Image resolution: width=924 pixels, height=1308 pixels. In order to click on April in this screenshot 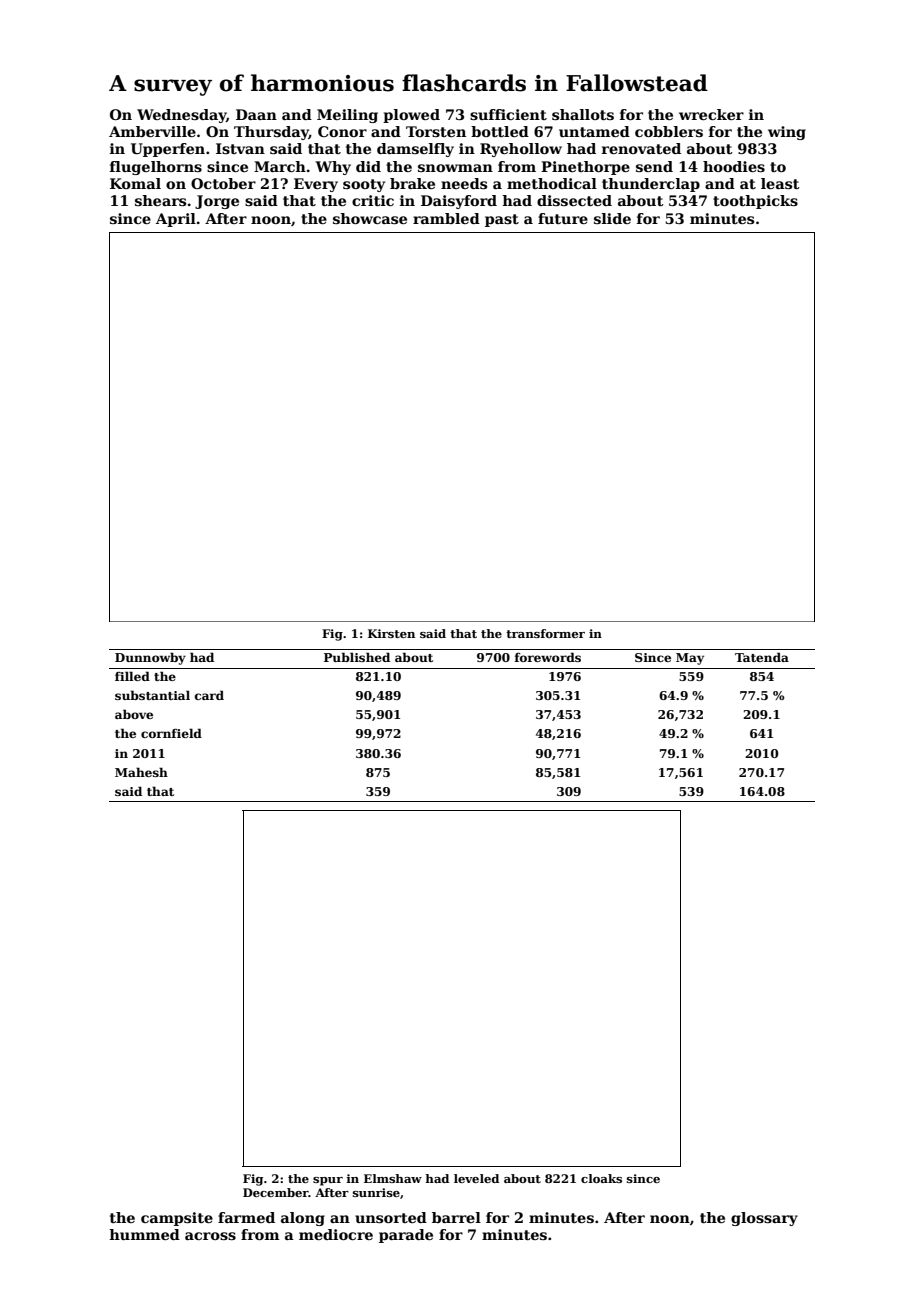, I will do `click(176, 220)`.
